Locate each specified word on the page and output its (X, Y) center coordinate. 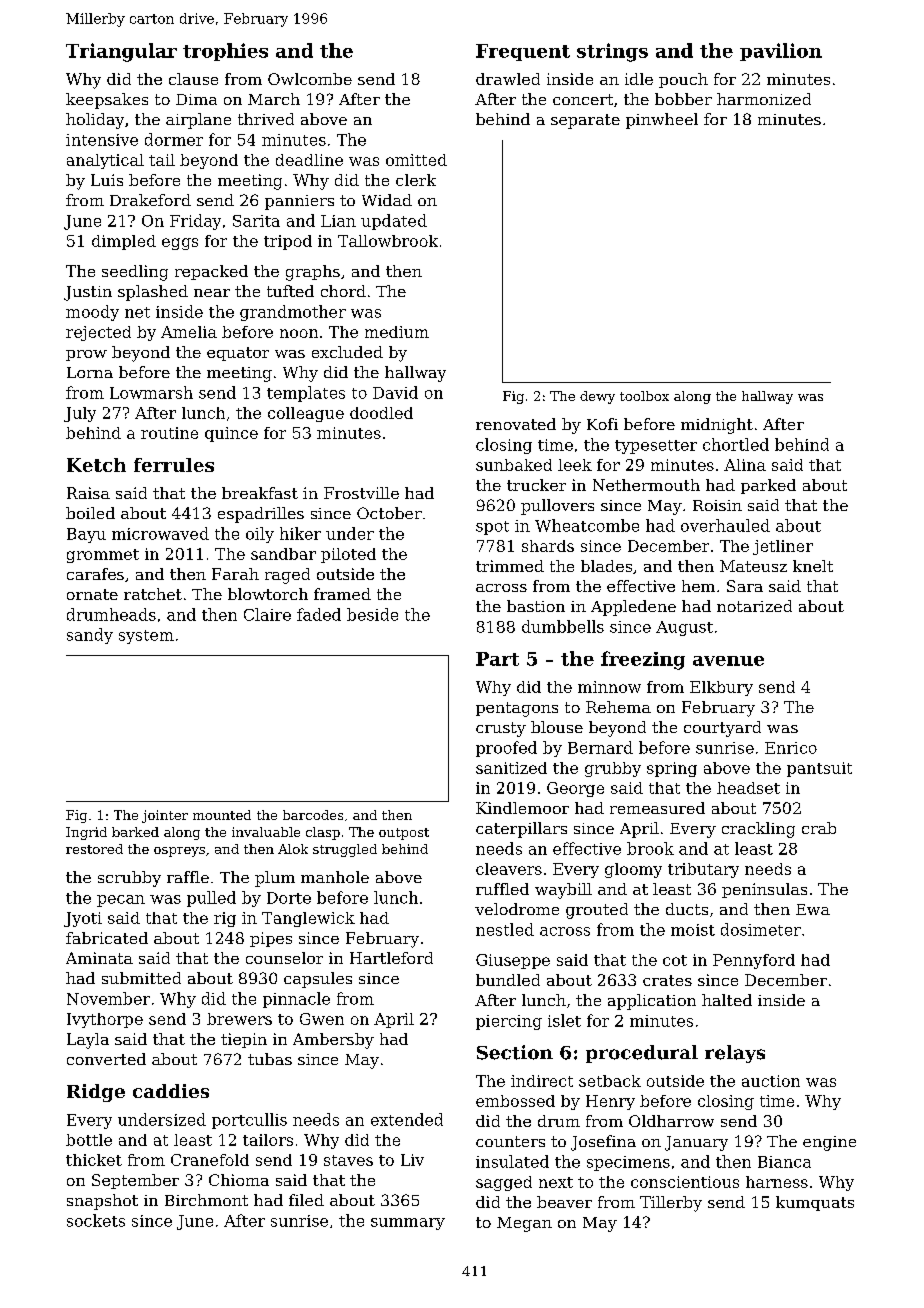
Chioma (239, 1180)
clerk (416, 180)
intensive (102, 140)
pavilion (781, 52)
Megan (524, 1224)
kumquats (815, 1203)
